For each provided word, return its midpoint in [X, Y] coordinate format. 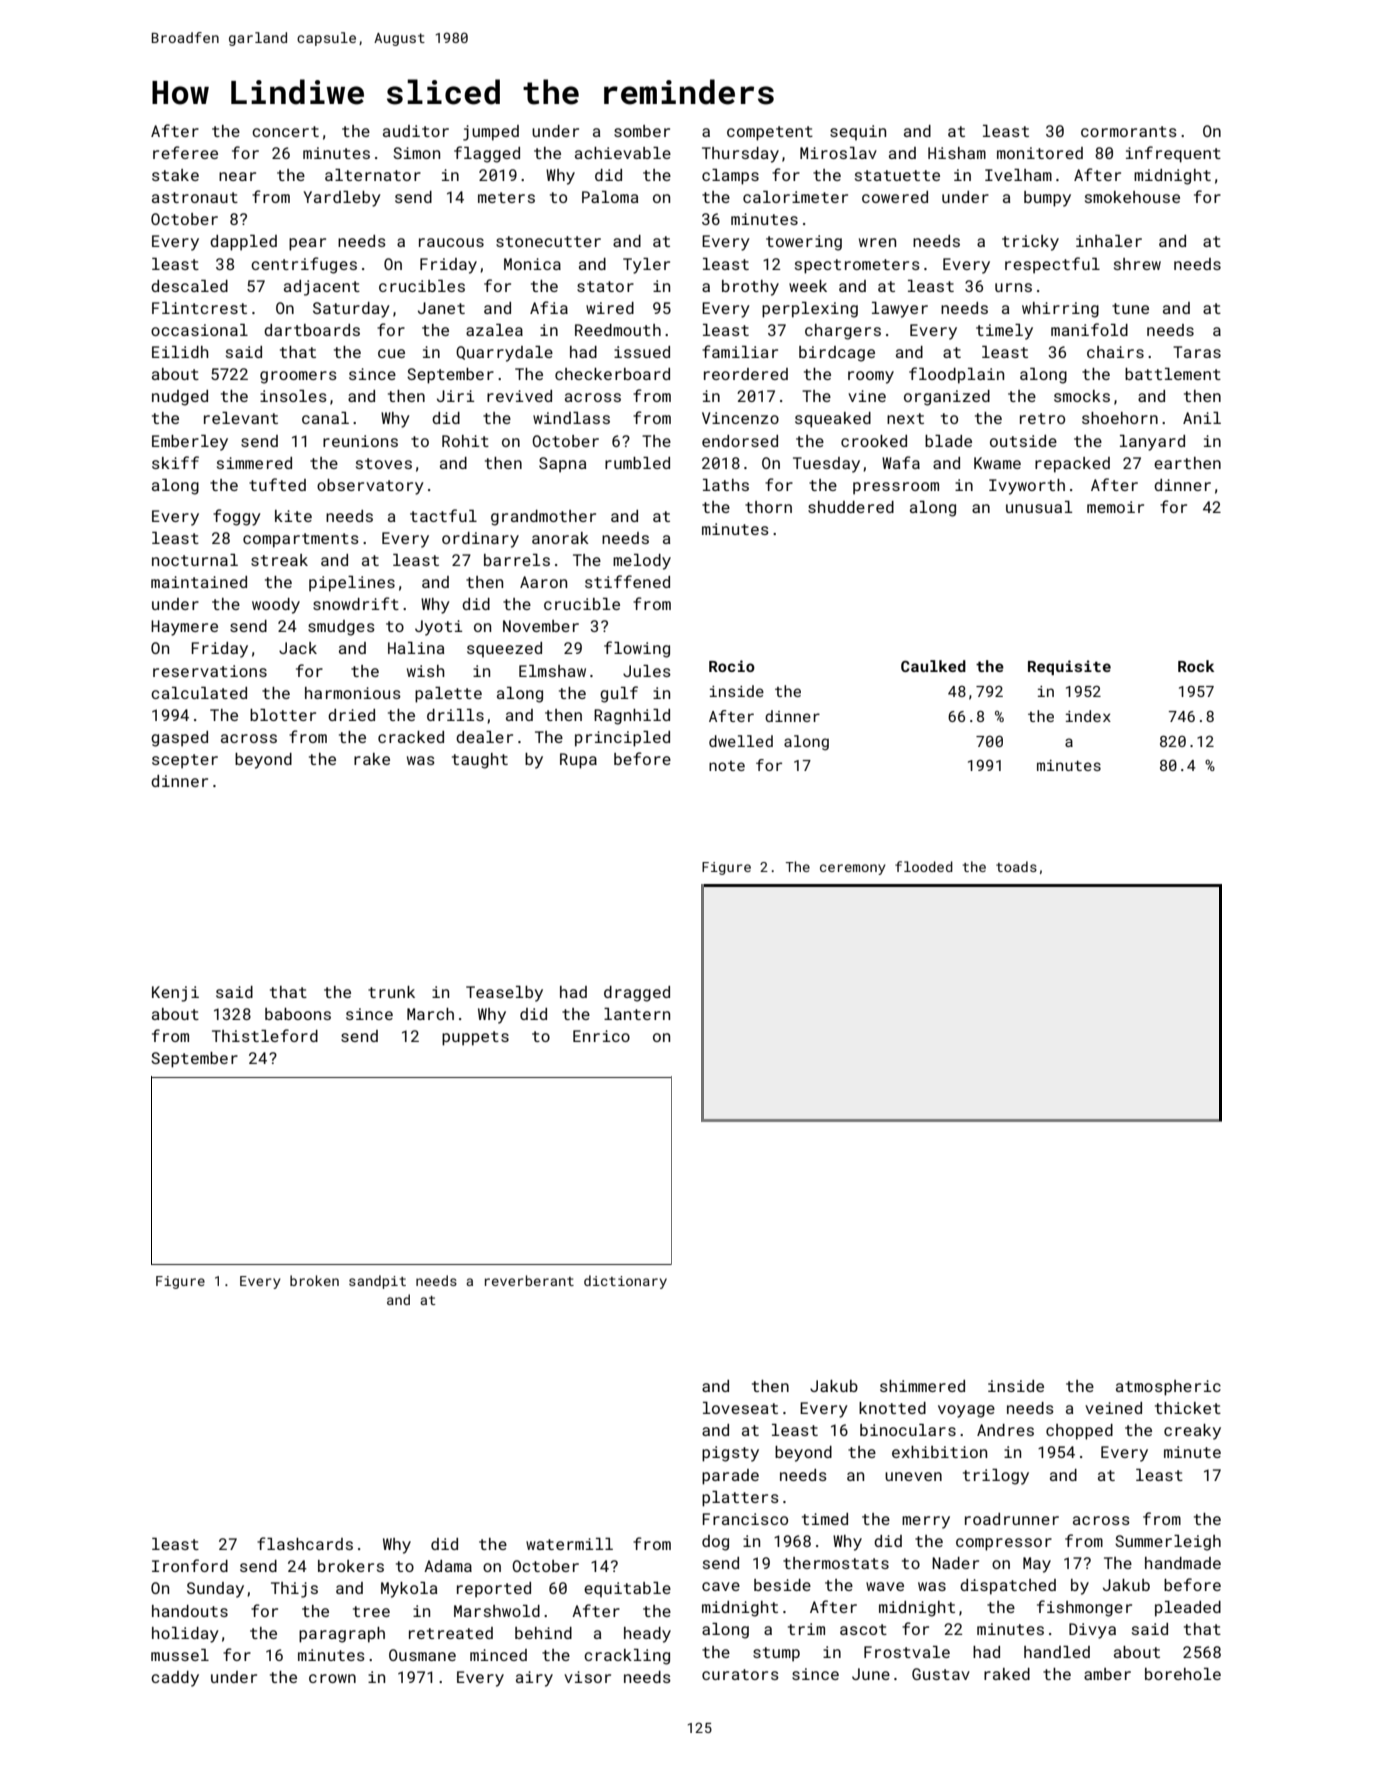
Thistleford [265, 1035]
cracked [411, 737]
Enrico [601, 1036]
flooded [924, 866]
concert [285, 131]
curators [740, 1674]
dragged [637, 994]
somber [642, 131]
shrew [1137, 264]
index [1088, 716]
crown [332, 1678]
